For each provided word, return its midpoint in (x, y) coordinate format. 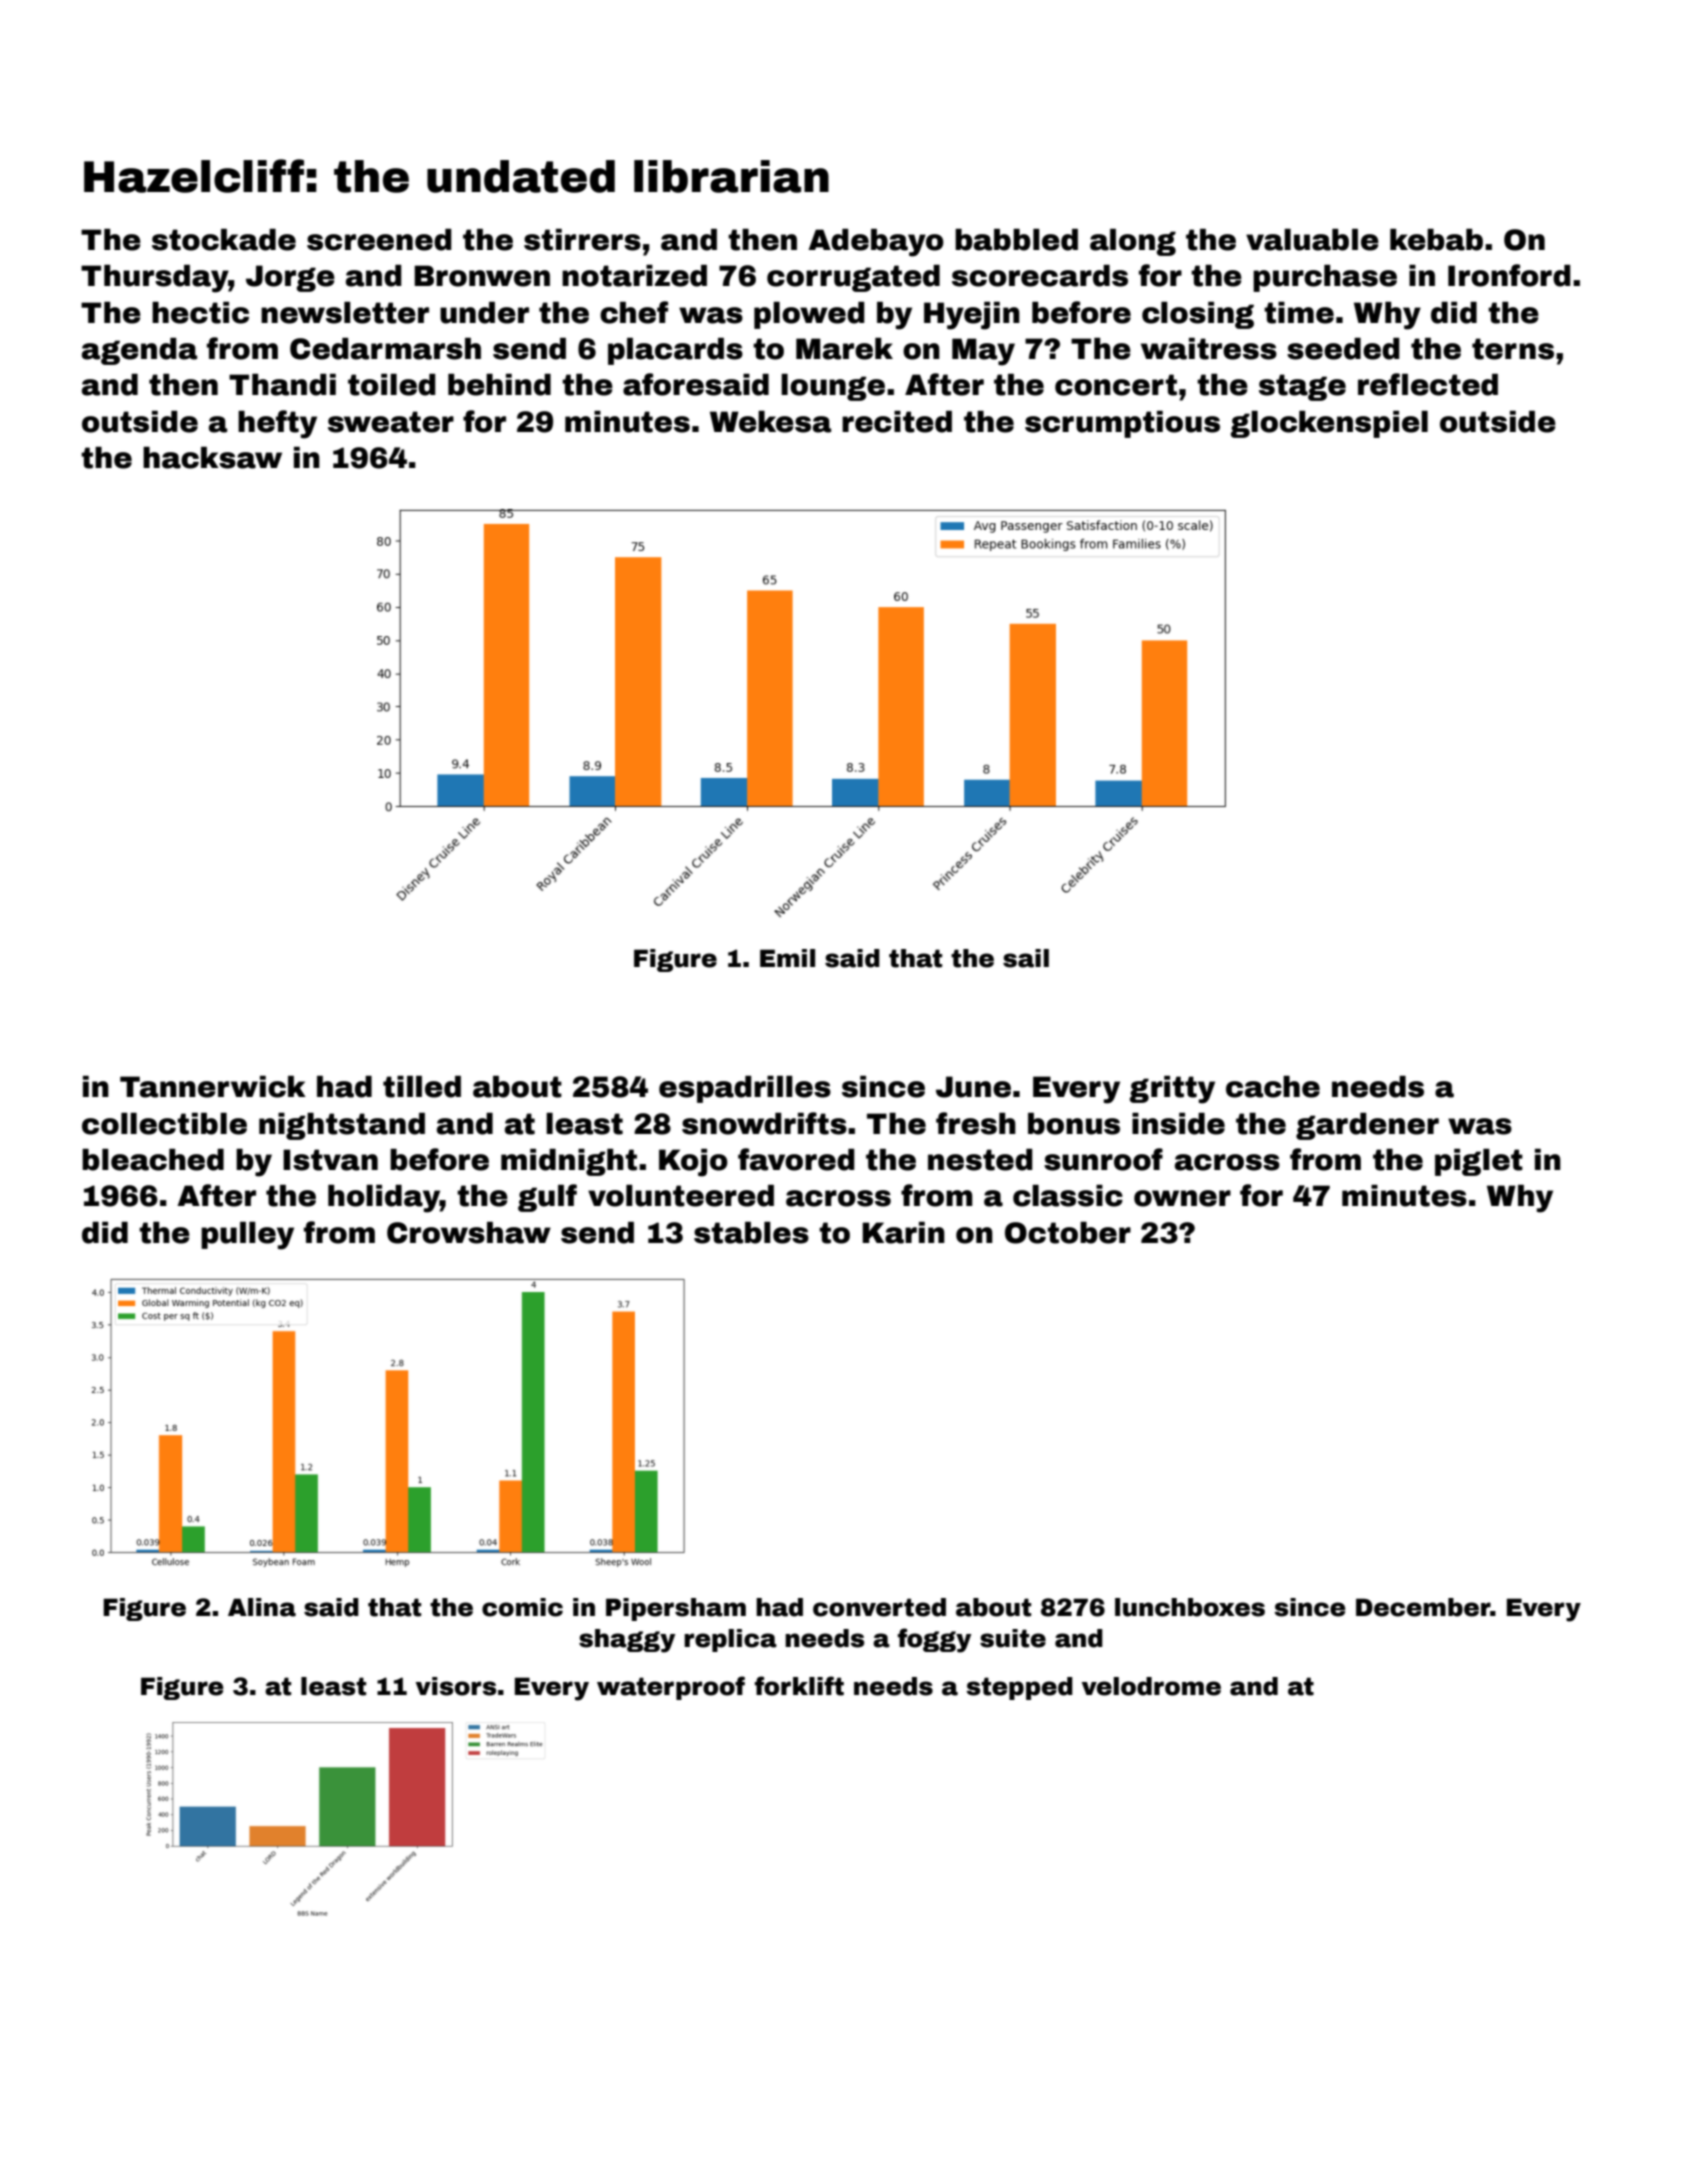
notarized (634, 276)
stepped (1020, 1688)
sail (1026, 958)
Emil (787, 958)
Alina (262, 1607)
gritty (1172, 1090)
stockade (224, 240)
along (1133, 242)
